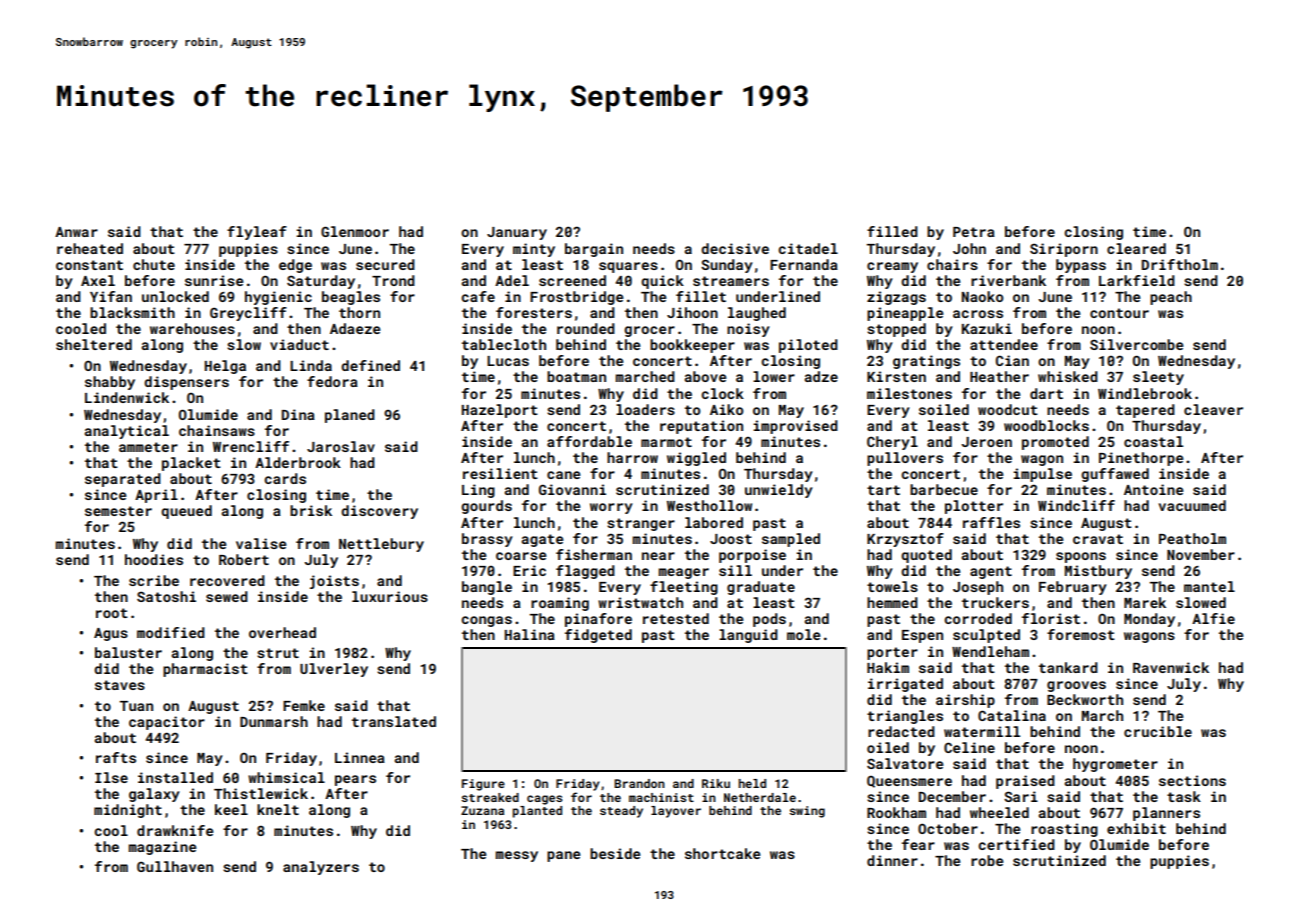 This document has height=924, width=1308. I want to click on translated, so click(394, 721).
